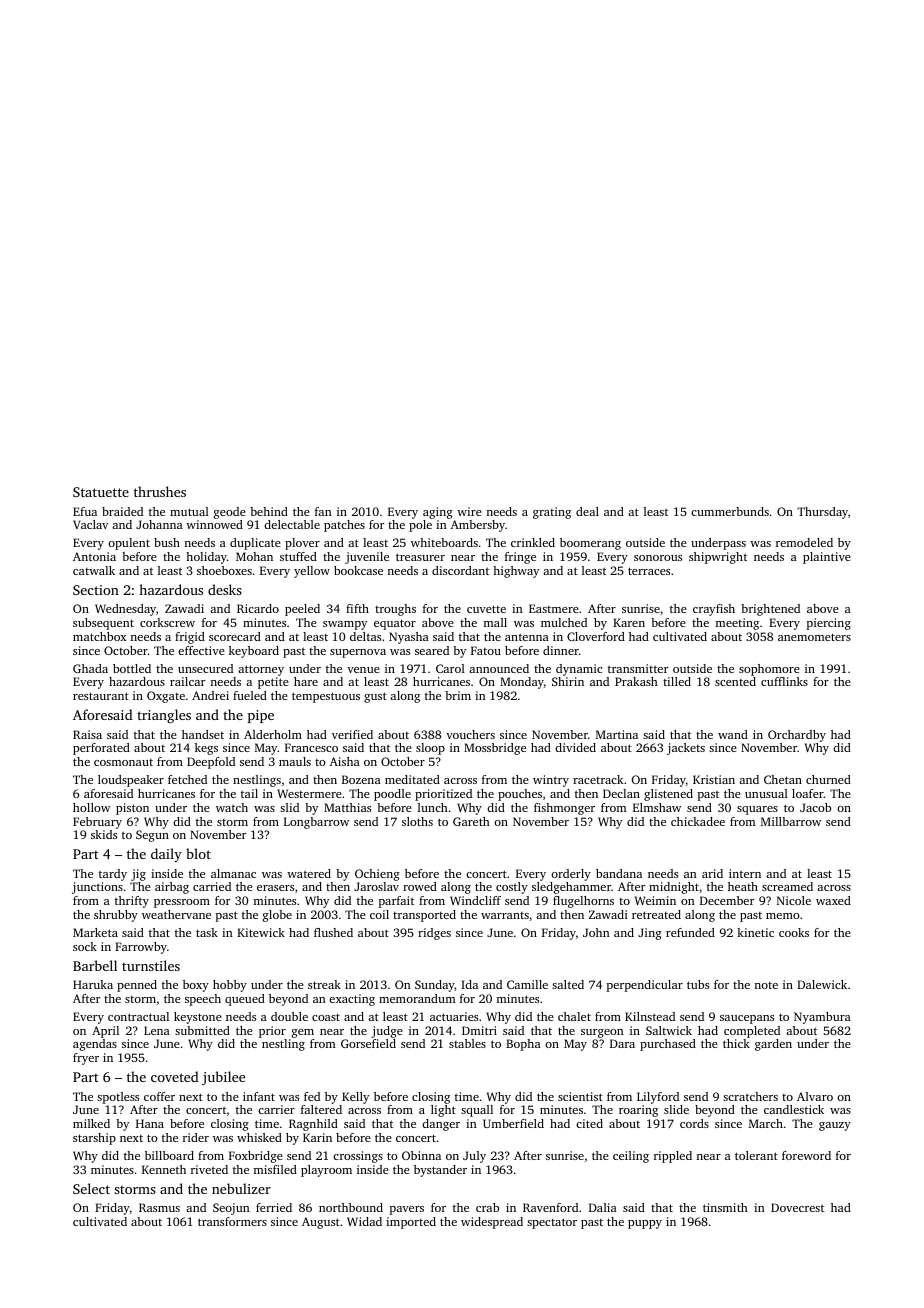 This screenshot has height=1308, width=924. I want to click on July, so click(474, 1157).
